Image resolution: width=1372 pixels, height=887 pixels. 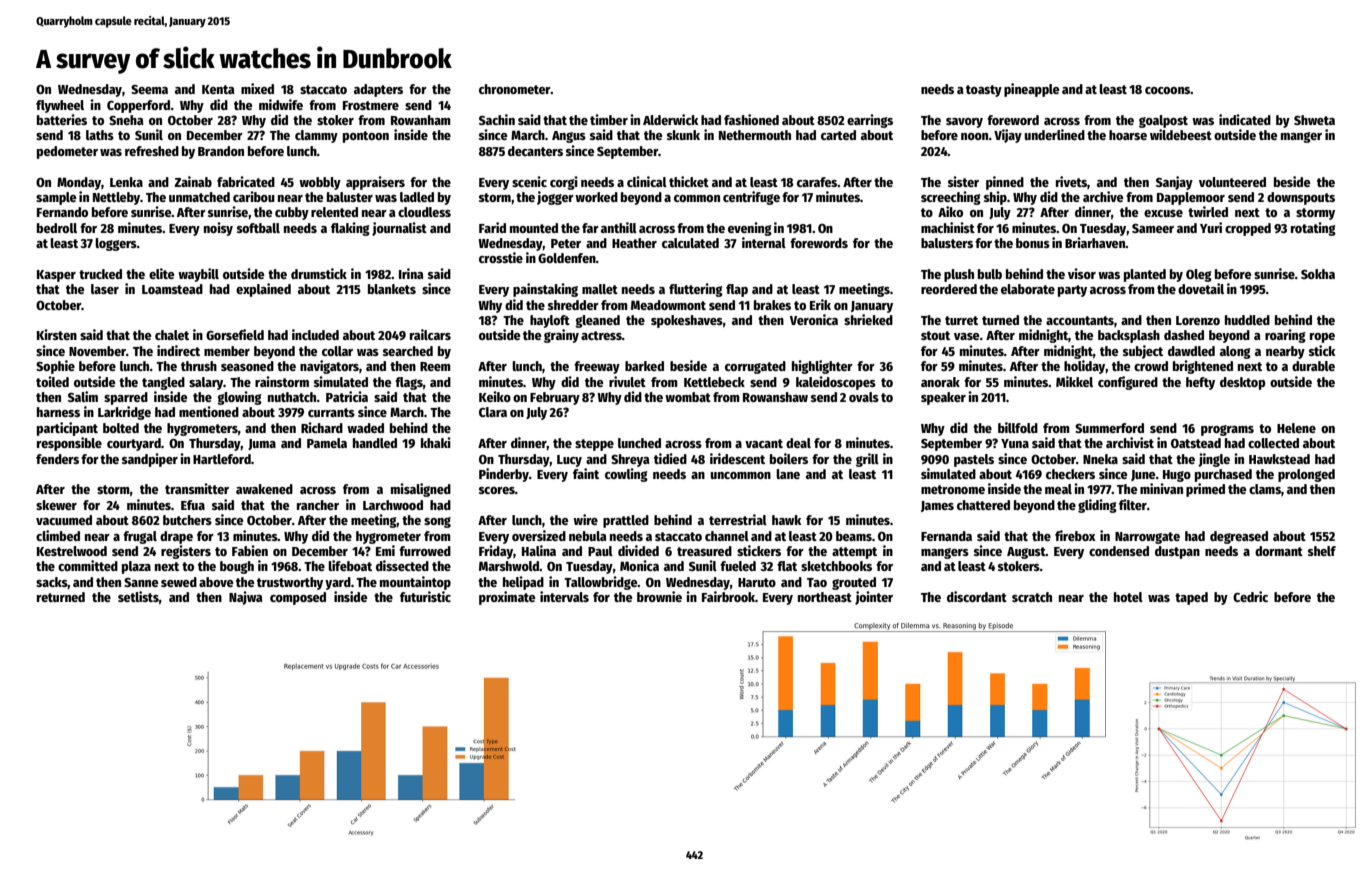 What do you see at coordinates (874, 598) in the page?
I see `jointer` at bounding box center [874, 598].
